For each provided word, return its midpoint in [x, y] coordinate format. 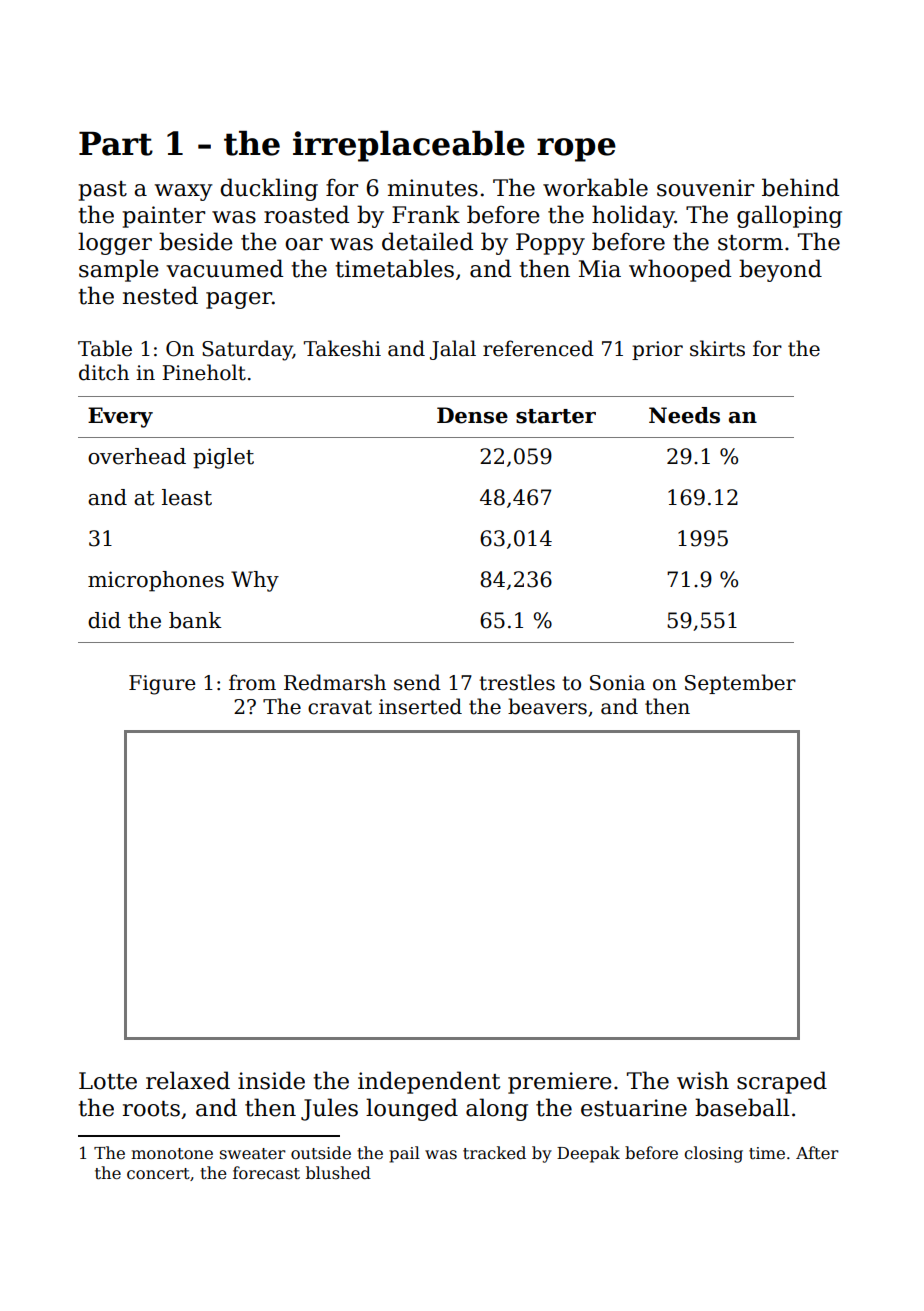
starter [556, 416]
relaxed [188, 1080]
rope [576, 150]
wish [703, 1080]
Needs [684, 415]
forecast [266, 1173]
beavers [547, 706]
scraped [782, 1082]
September [740, 684]
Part [116, 144]
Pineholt [204, 372]
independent [429, 1082]
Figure [162, 685]
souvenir [705, 188]
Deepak [588, 1154]
